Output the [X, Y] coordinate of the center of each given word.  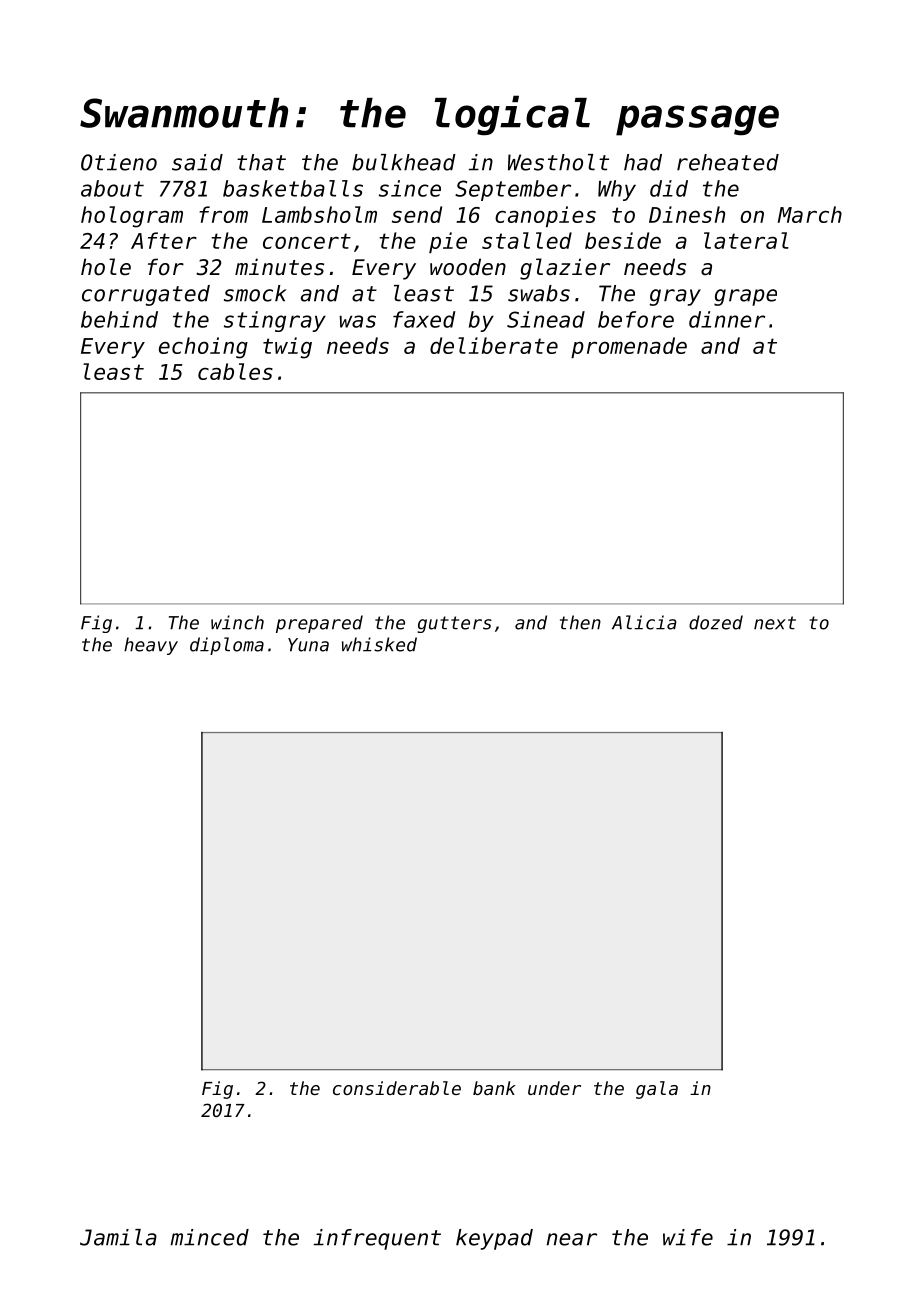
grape [745, 297]
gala [657, 1090]
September [513, 190]
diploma [227, 646]
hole [106, 267]
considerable [397, 1088]
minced [210, 1237]
